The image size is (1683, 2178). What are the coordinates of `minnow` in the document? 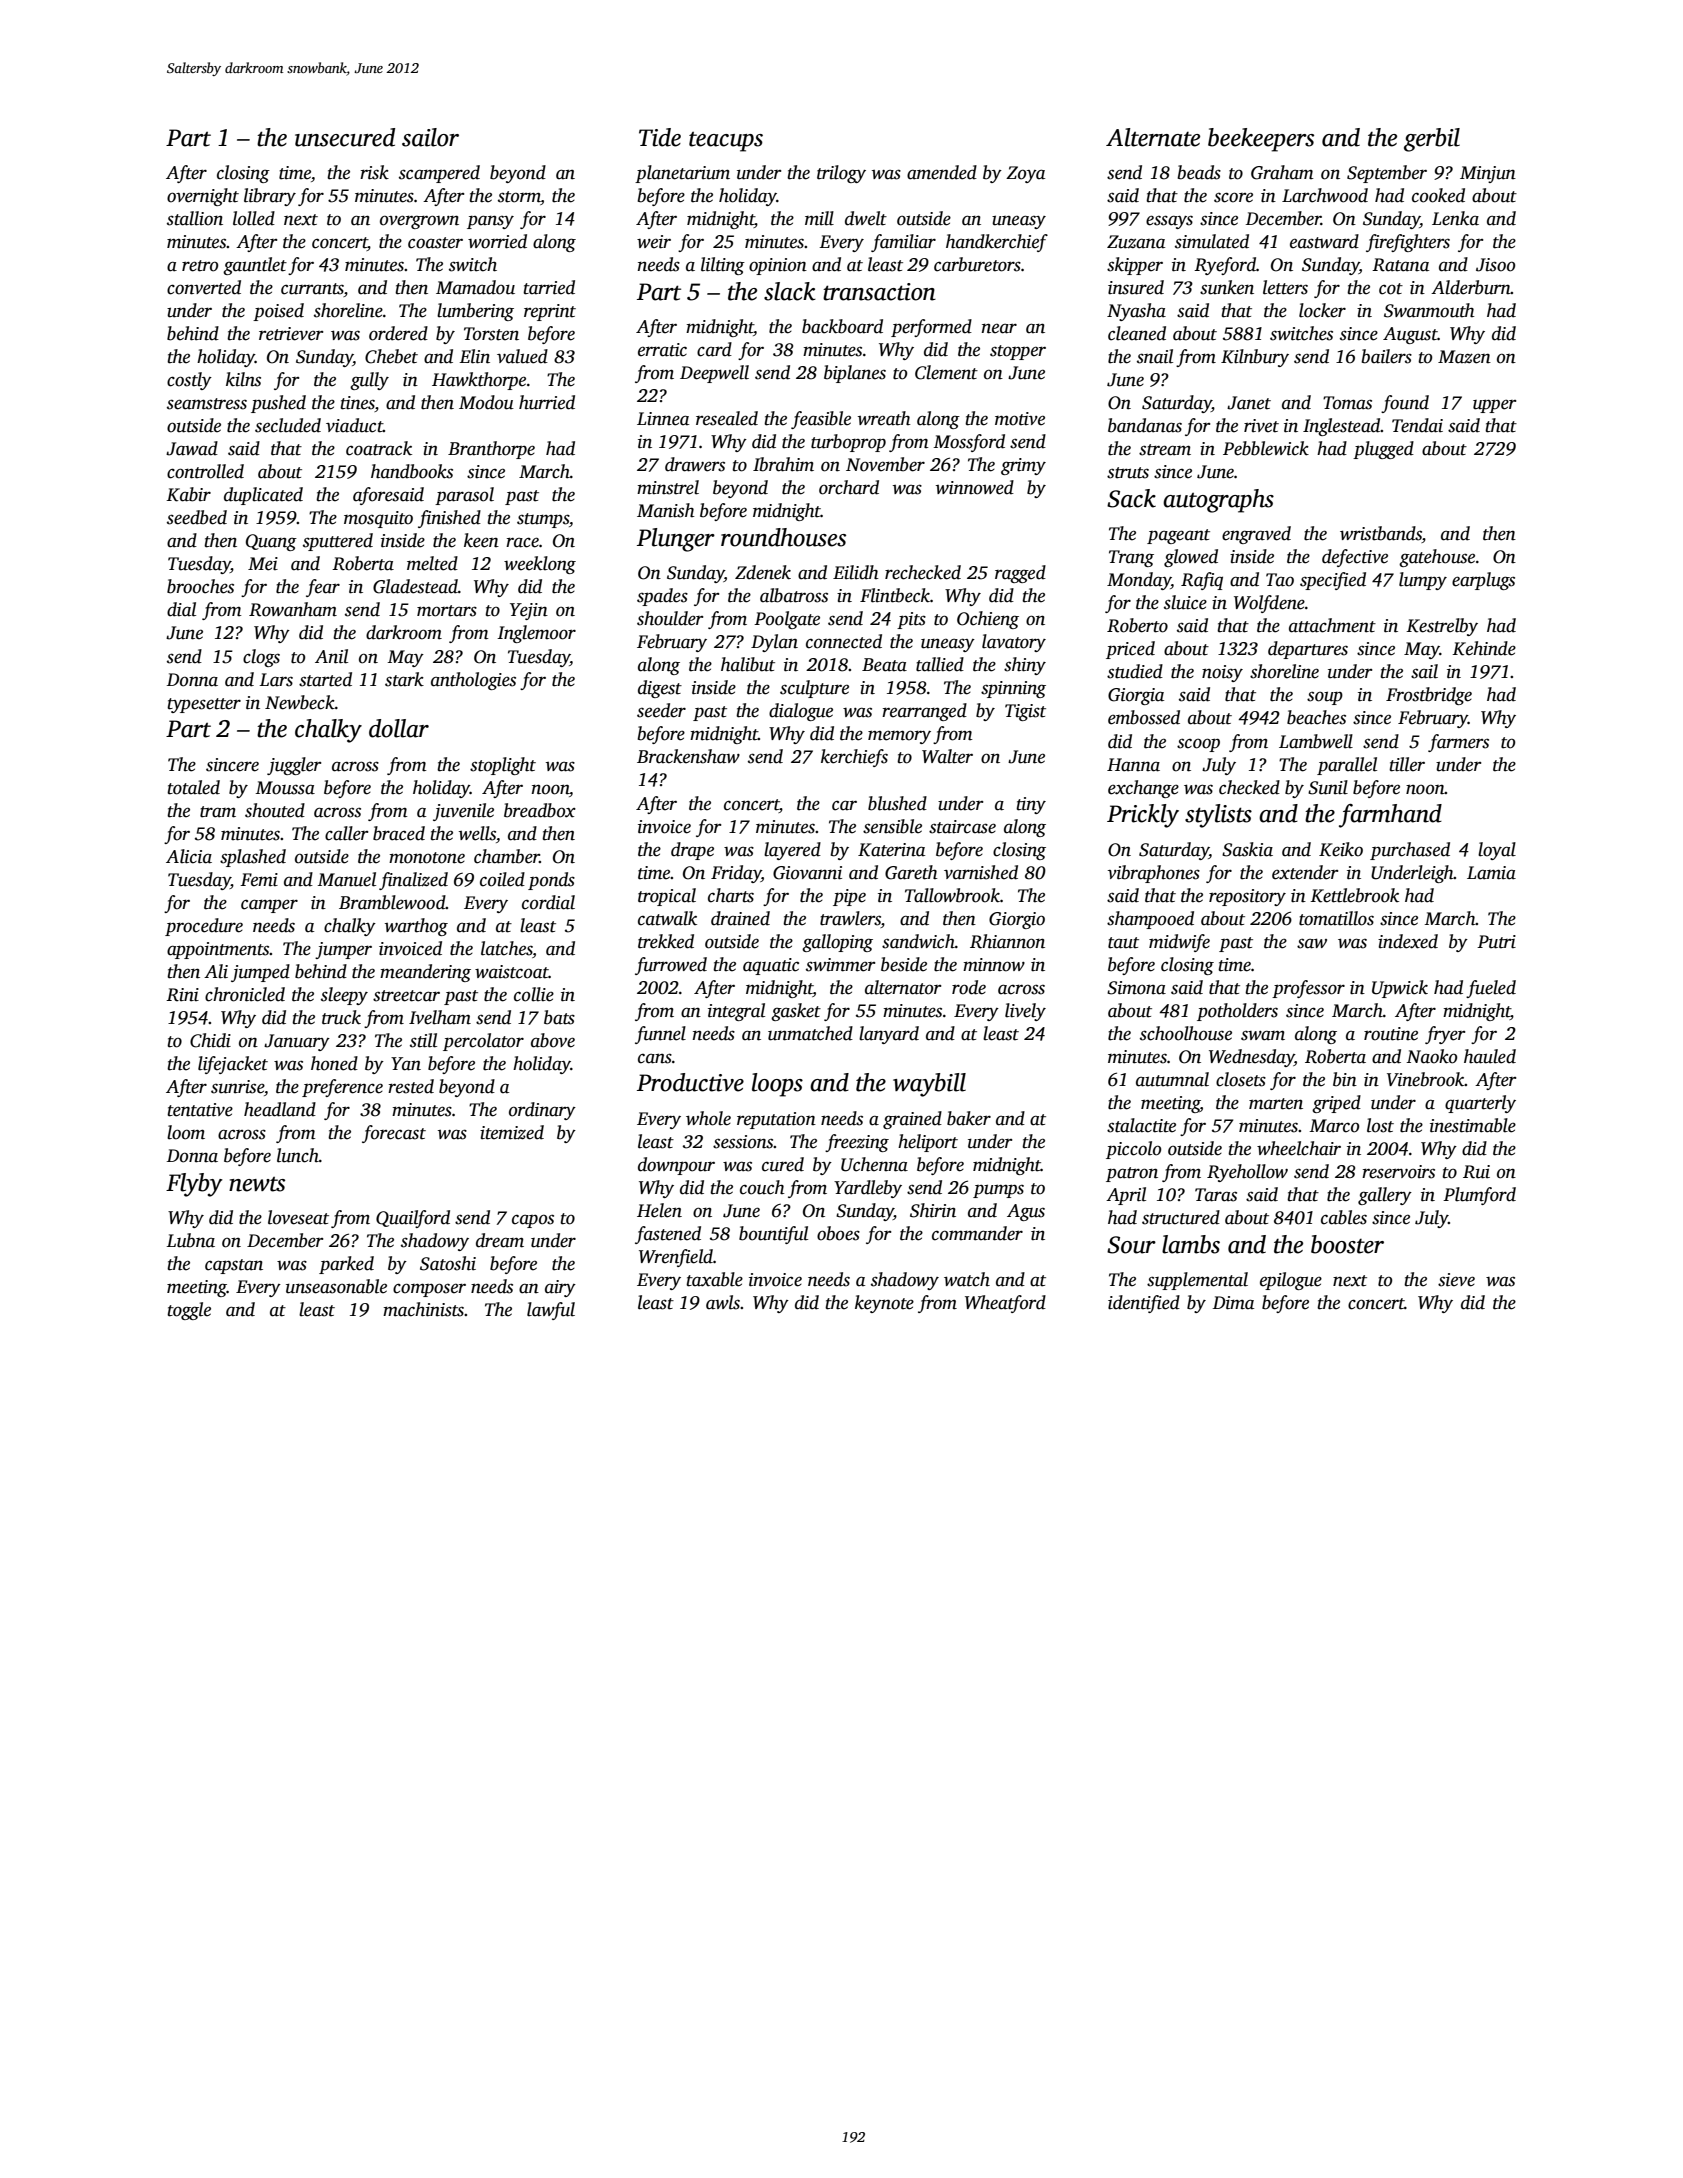 It's located at (994, 965).
